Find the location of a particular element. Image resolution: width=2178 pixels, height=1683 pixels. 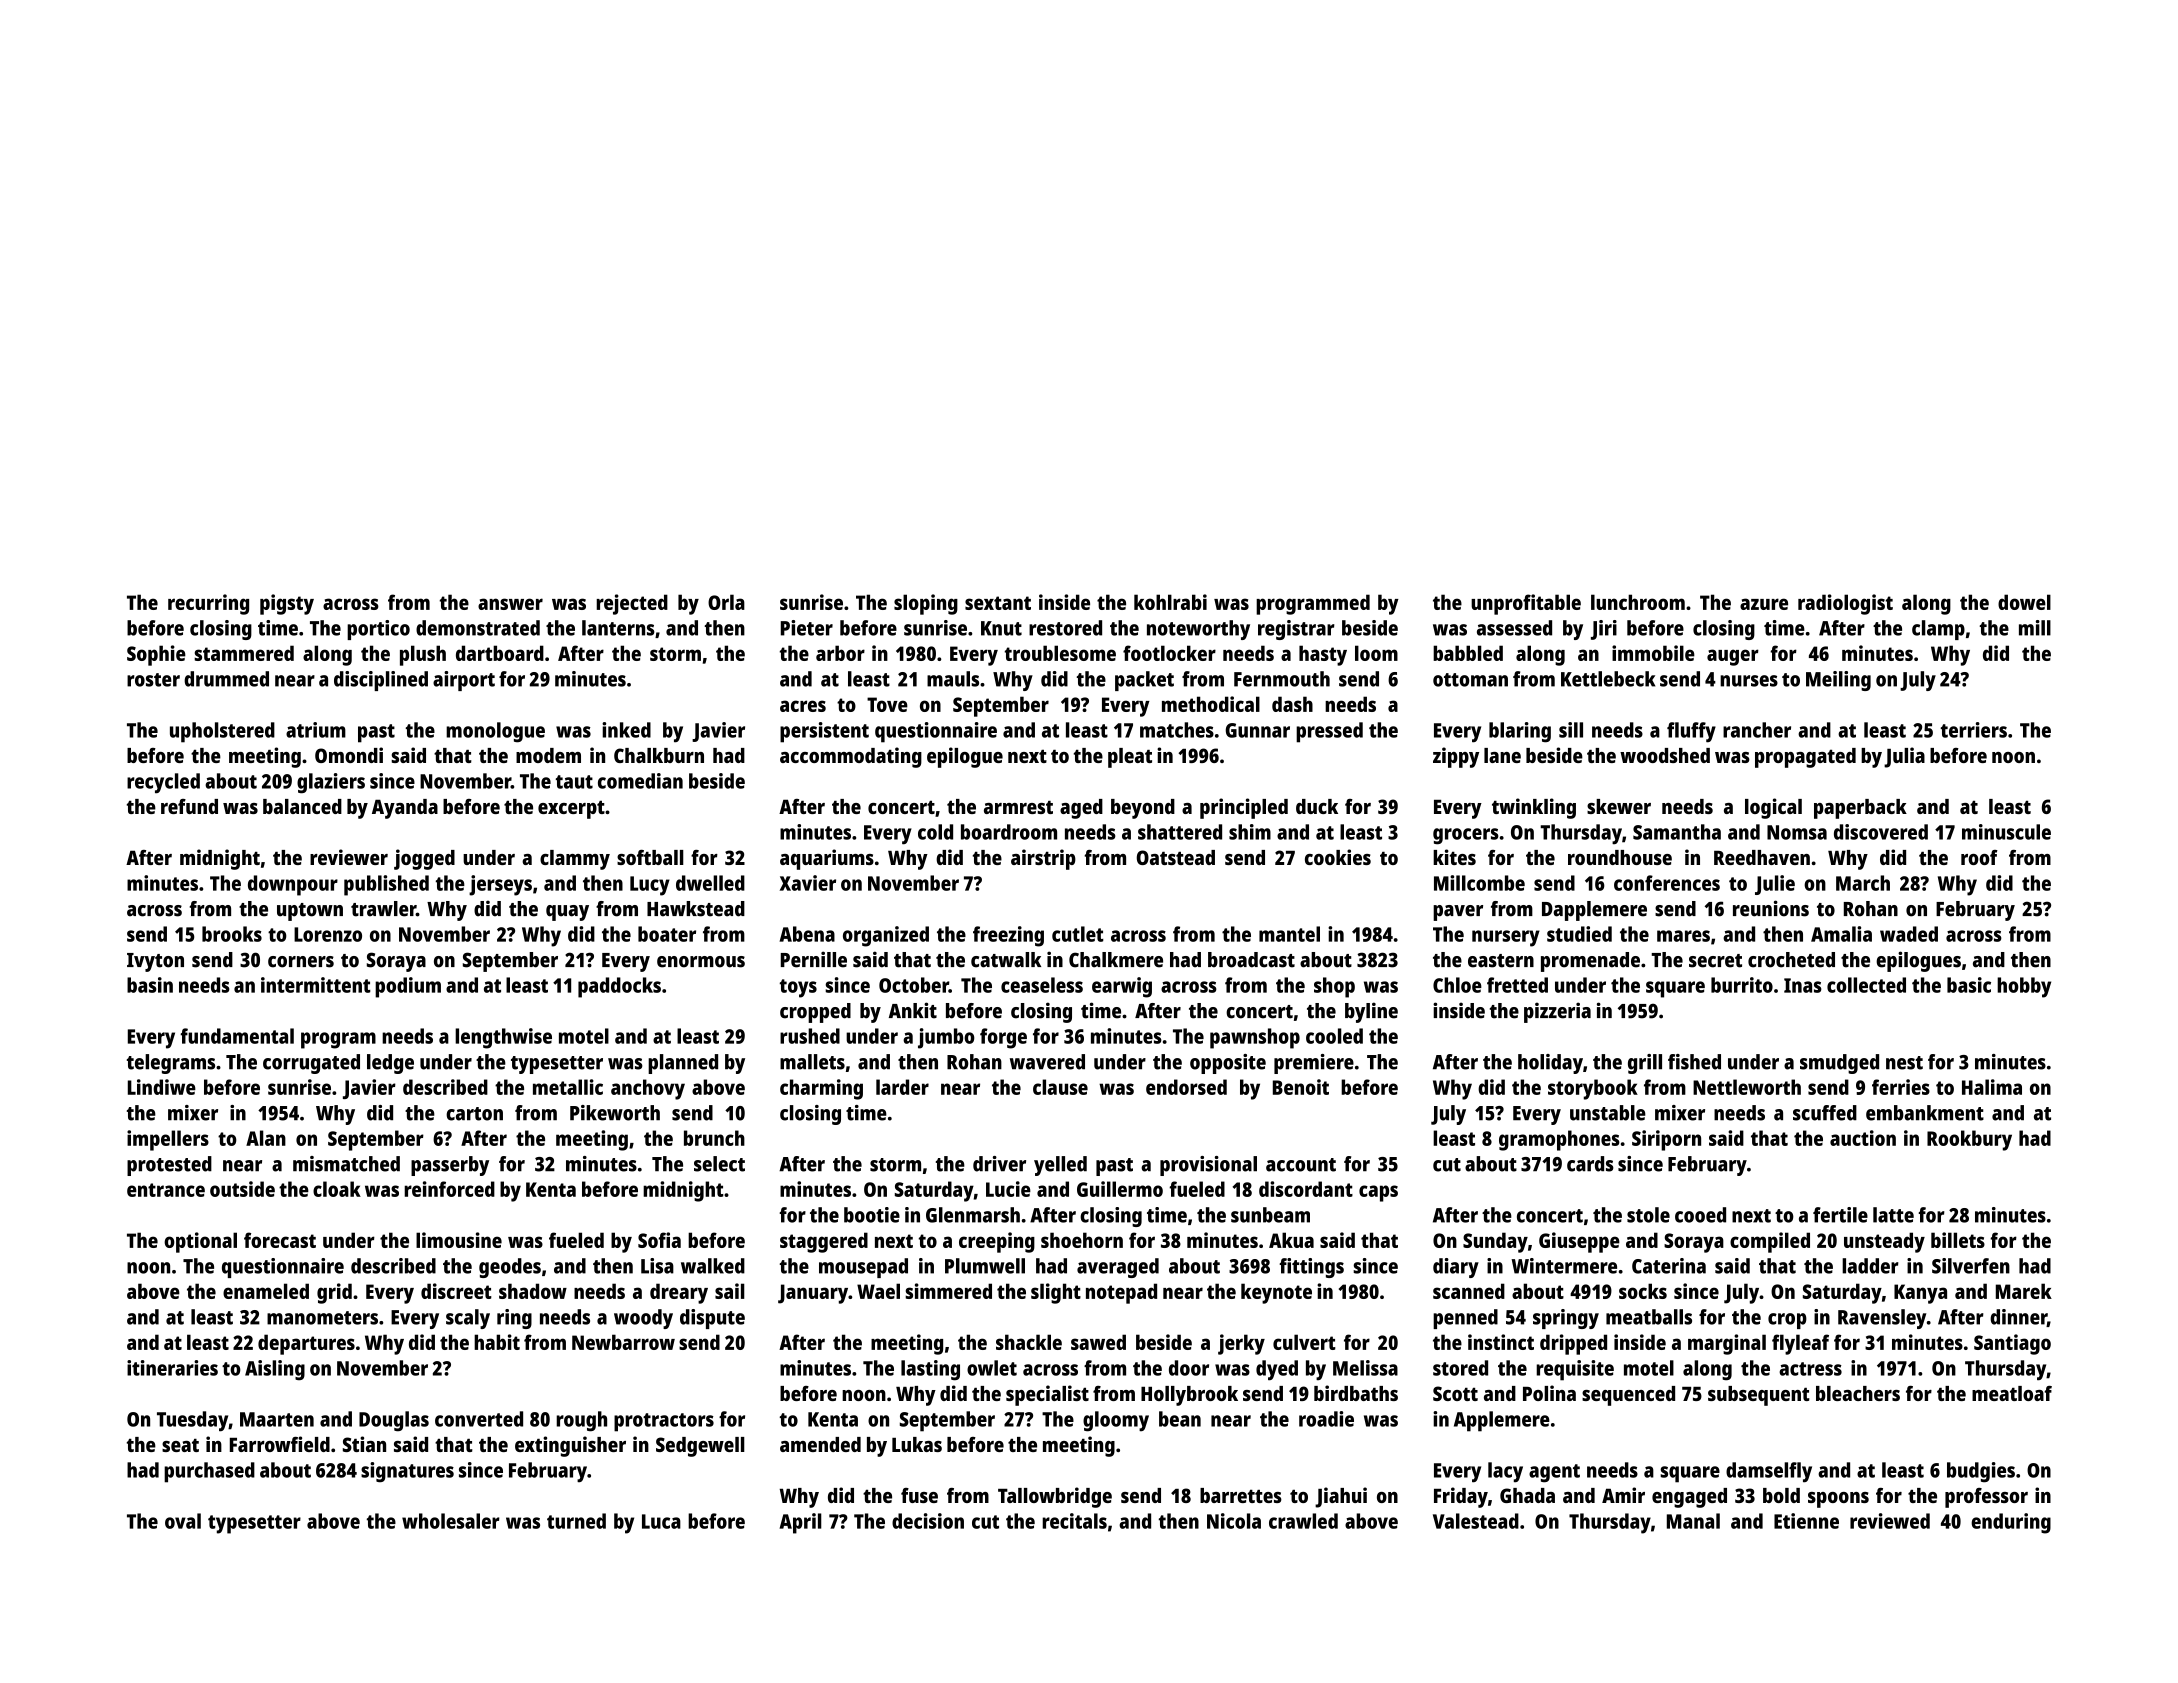

requisite is located at coordinates (1575, 1370).
